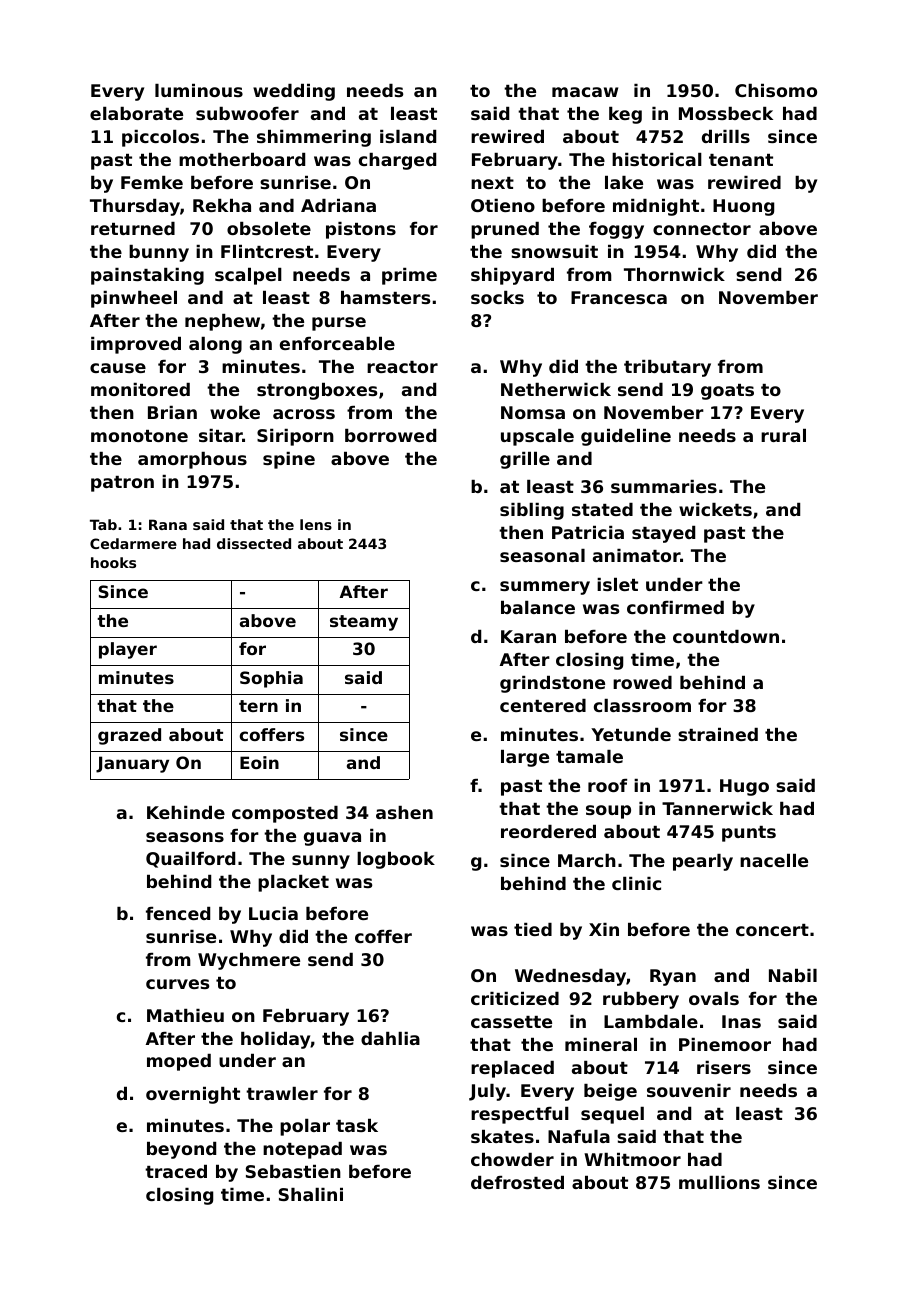 The image size is (908, 1316). What do you see at coordinates (783, 435) in the document?
I see `rural` at bounding box center [783, 435].
